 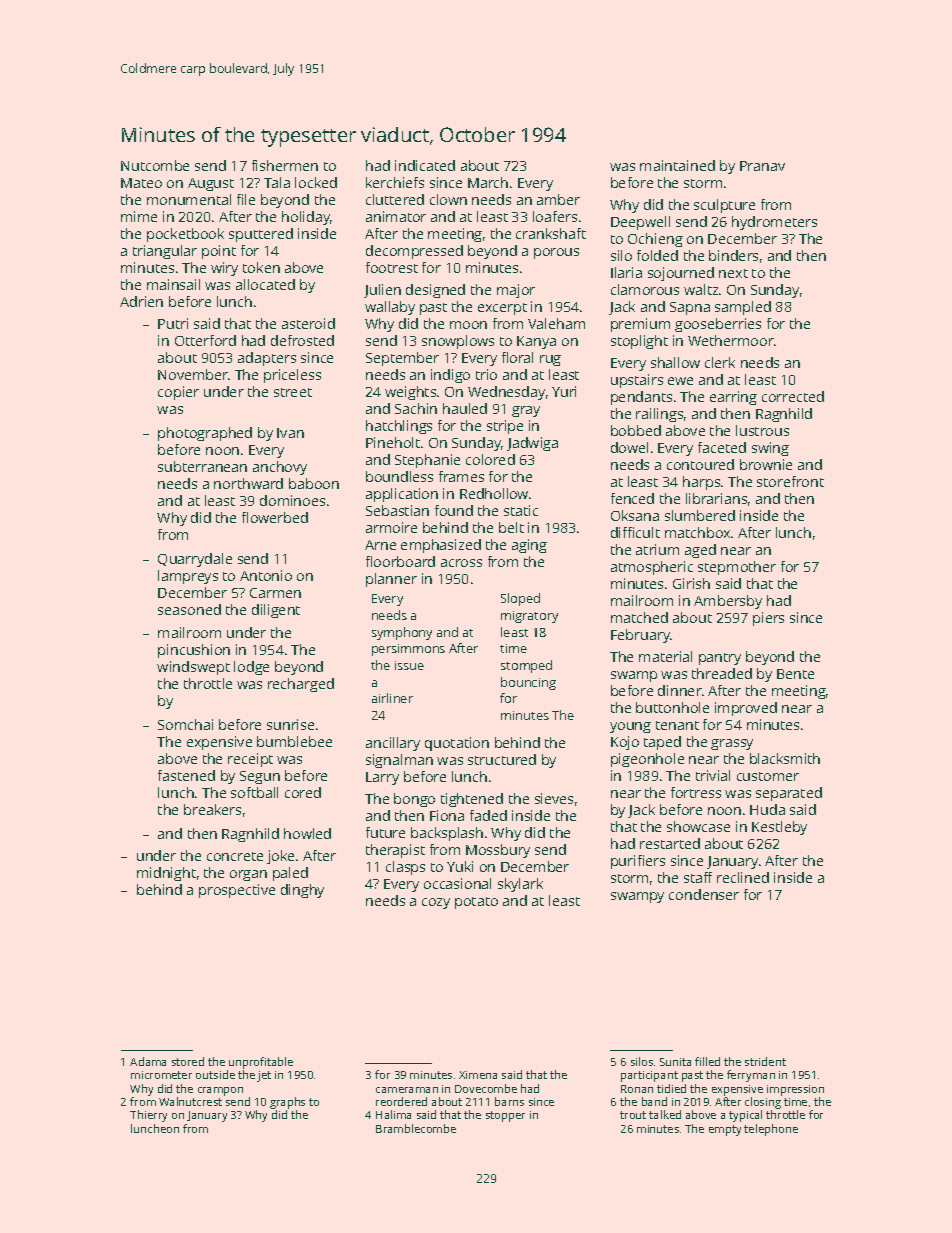 I want to click on taped, so click(x=662, y=743).
